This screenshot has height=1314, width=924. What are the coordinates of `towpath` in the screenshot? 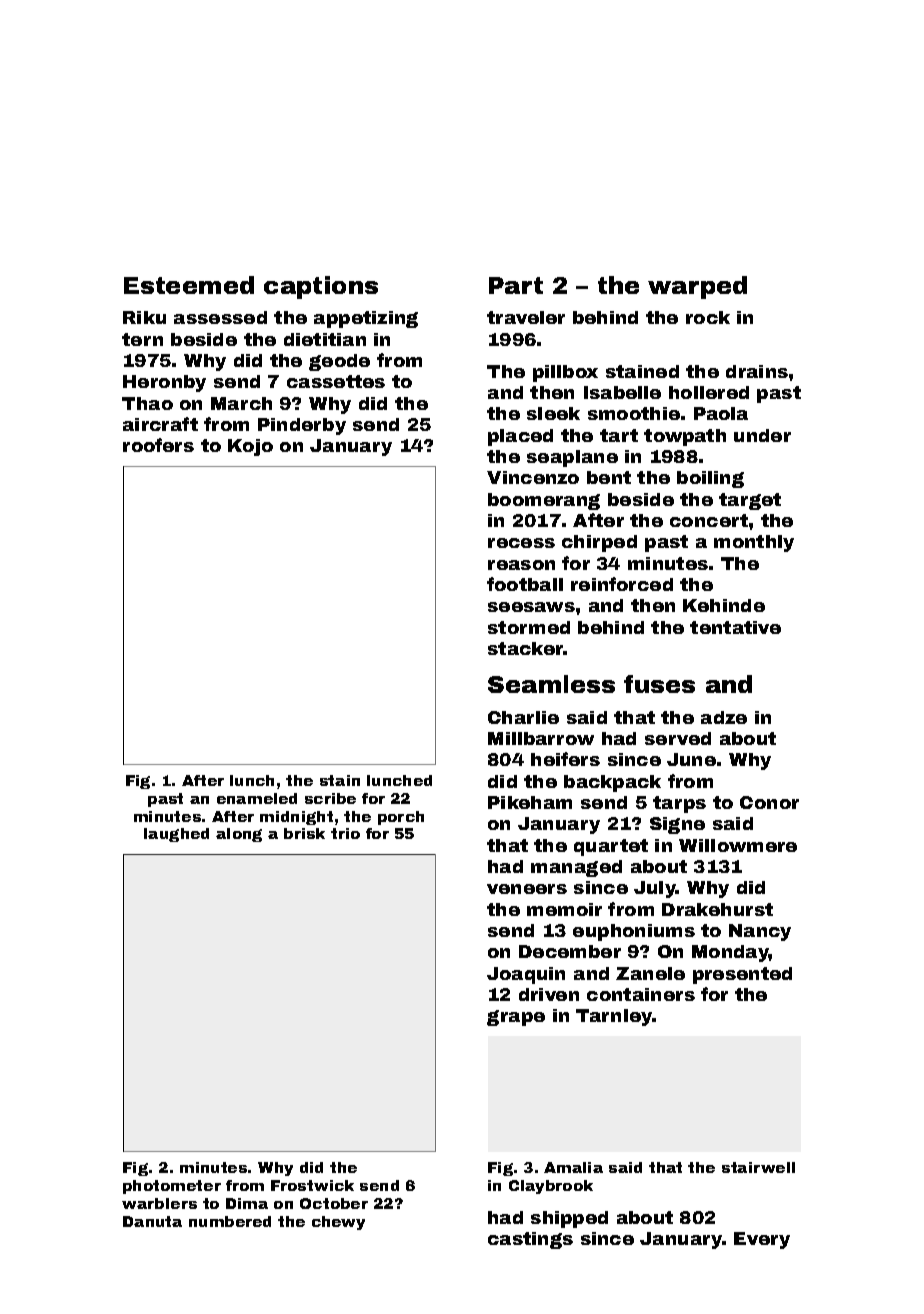 It's located at (685, 437).
